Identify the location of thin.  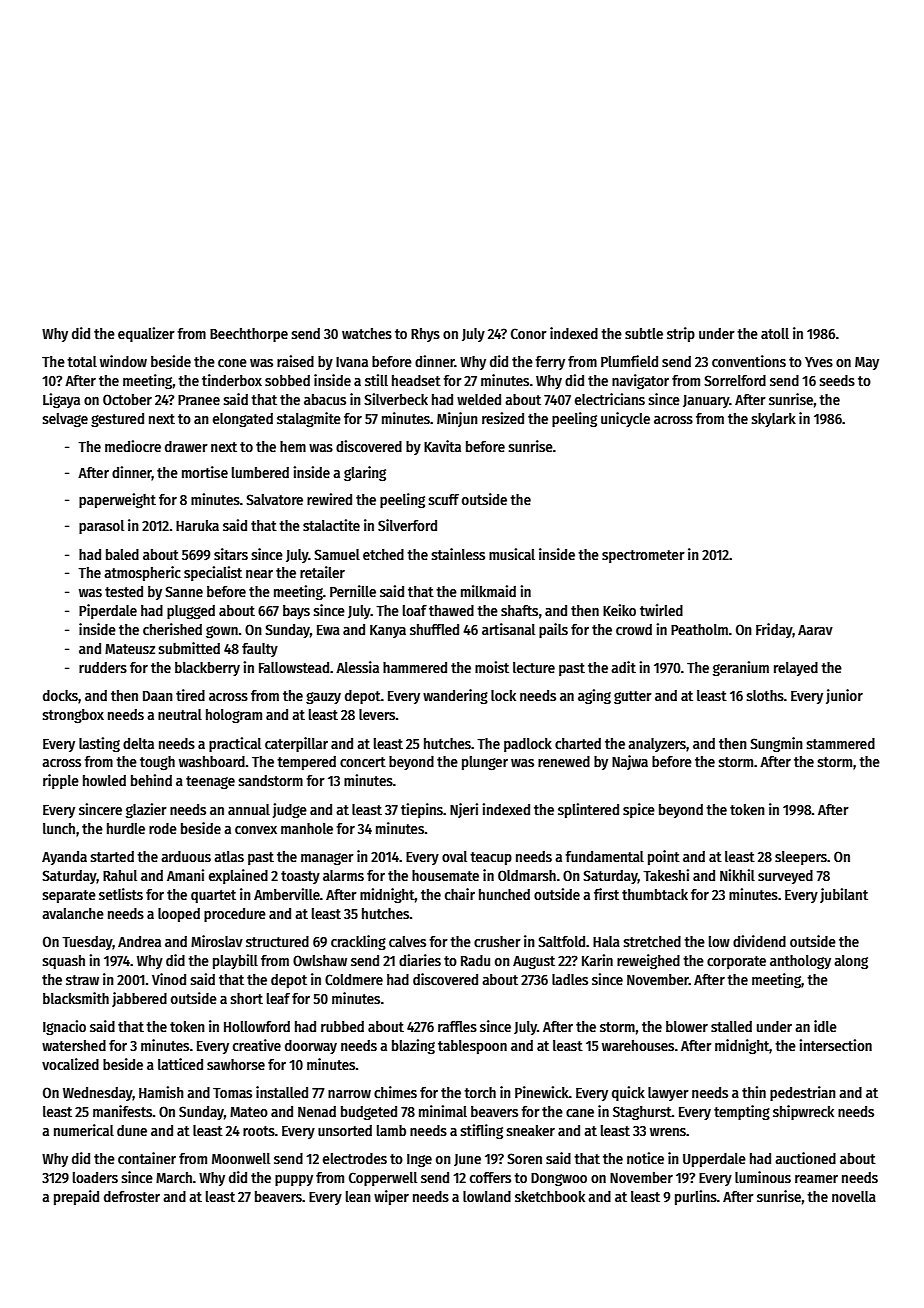
(754, 1092).
